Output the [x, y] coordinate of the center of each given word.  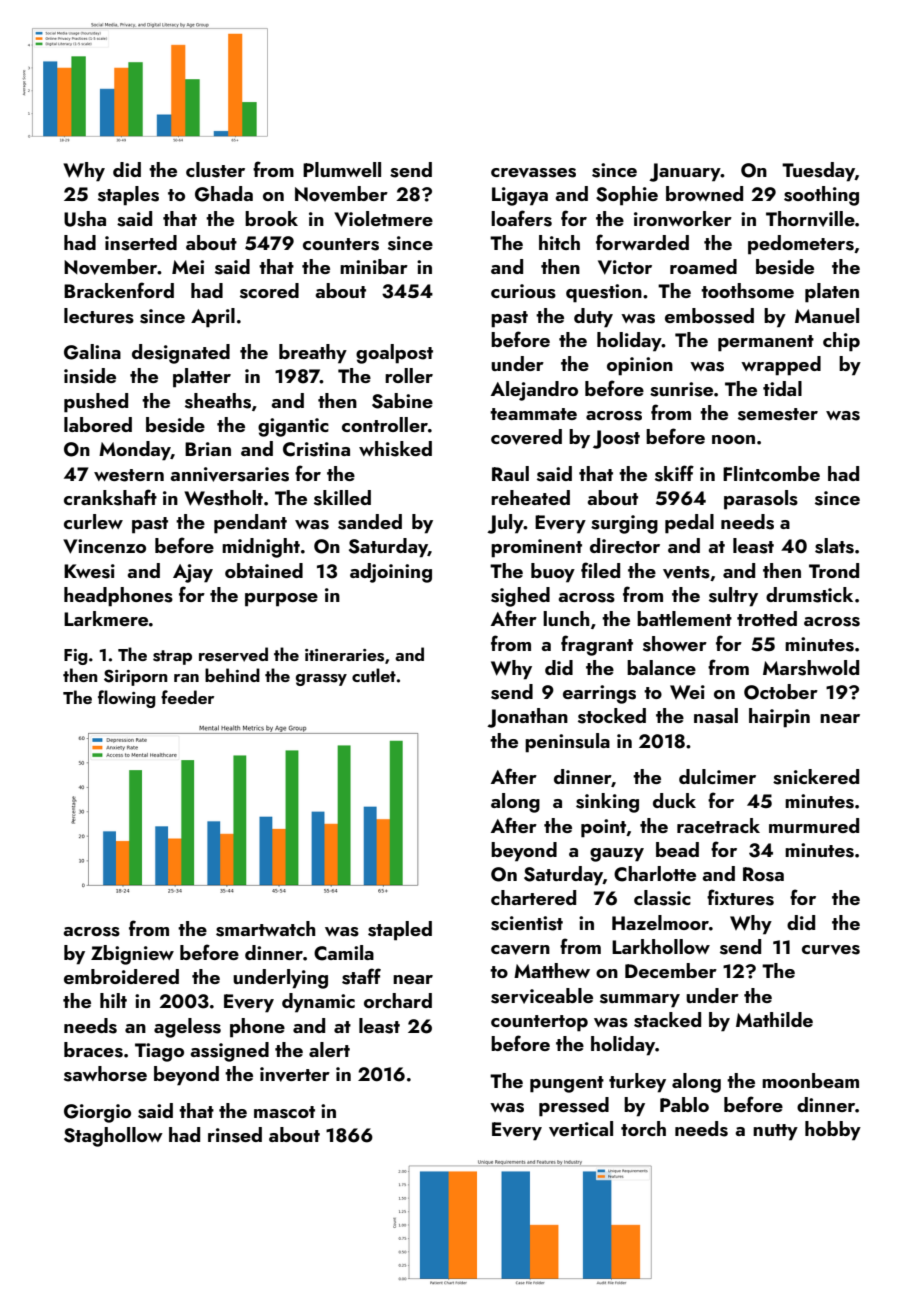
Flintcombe [771, 473]
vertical [581, 1129]
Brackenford [119, 290]
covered [526, 437]
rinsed [235, 1135]
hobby [833, 1131]
